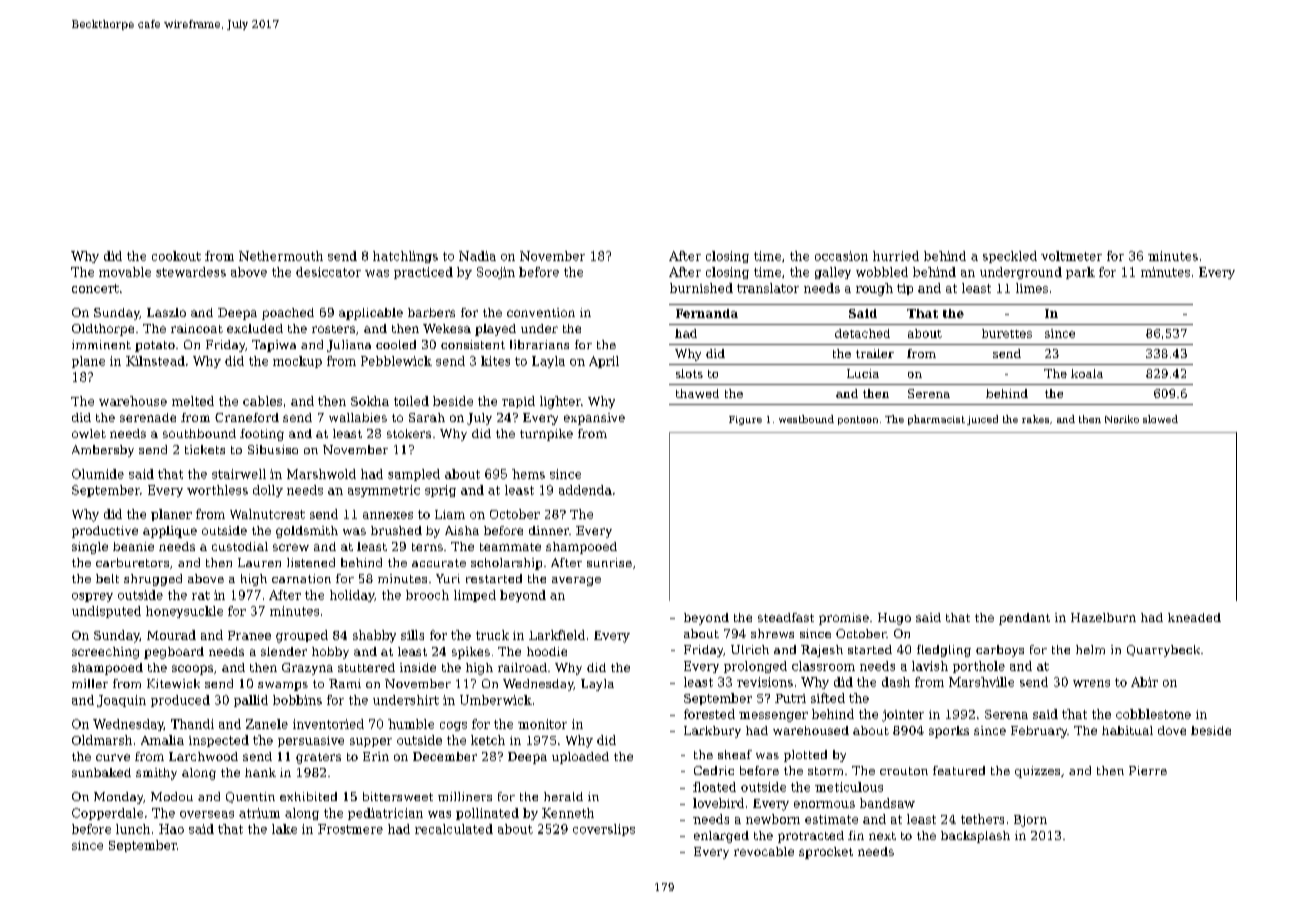  What do you see at coordinates (350, 829) in the screenshot?
I see `Frostmere` at bounding box center [350, 829].
